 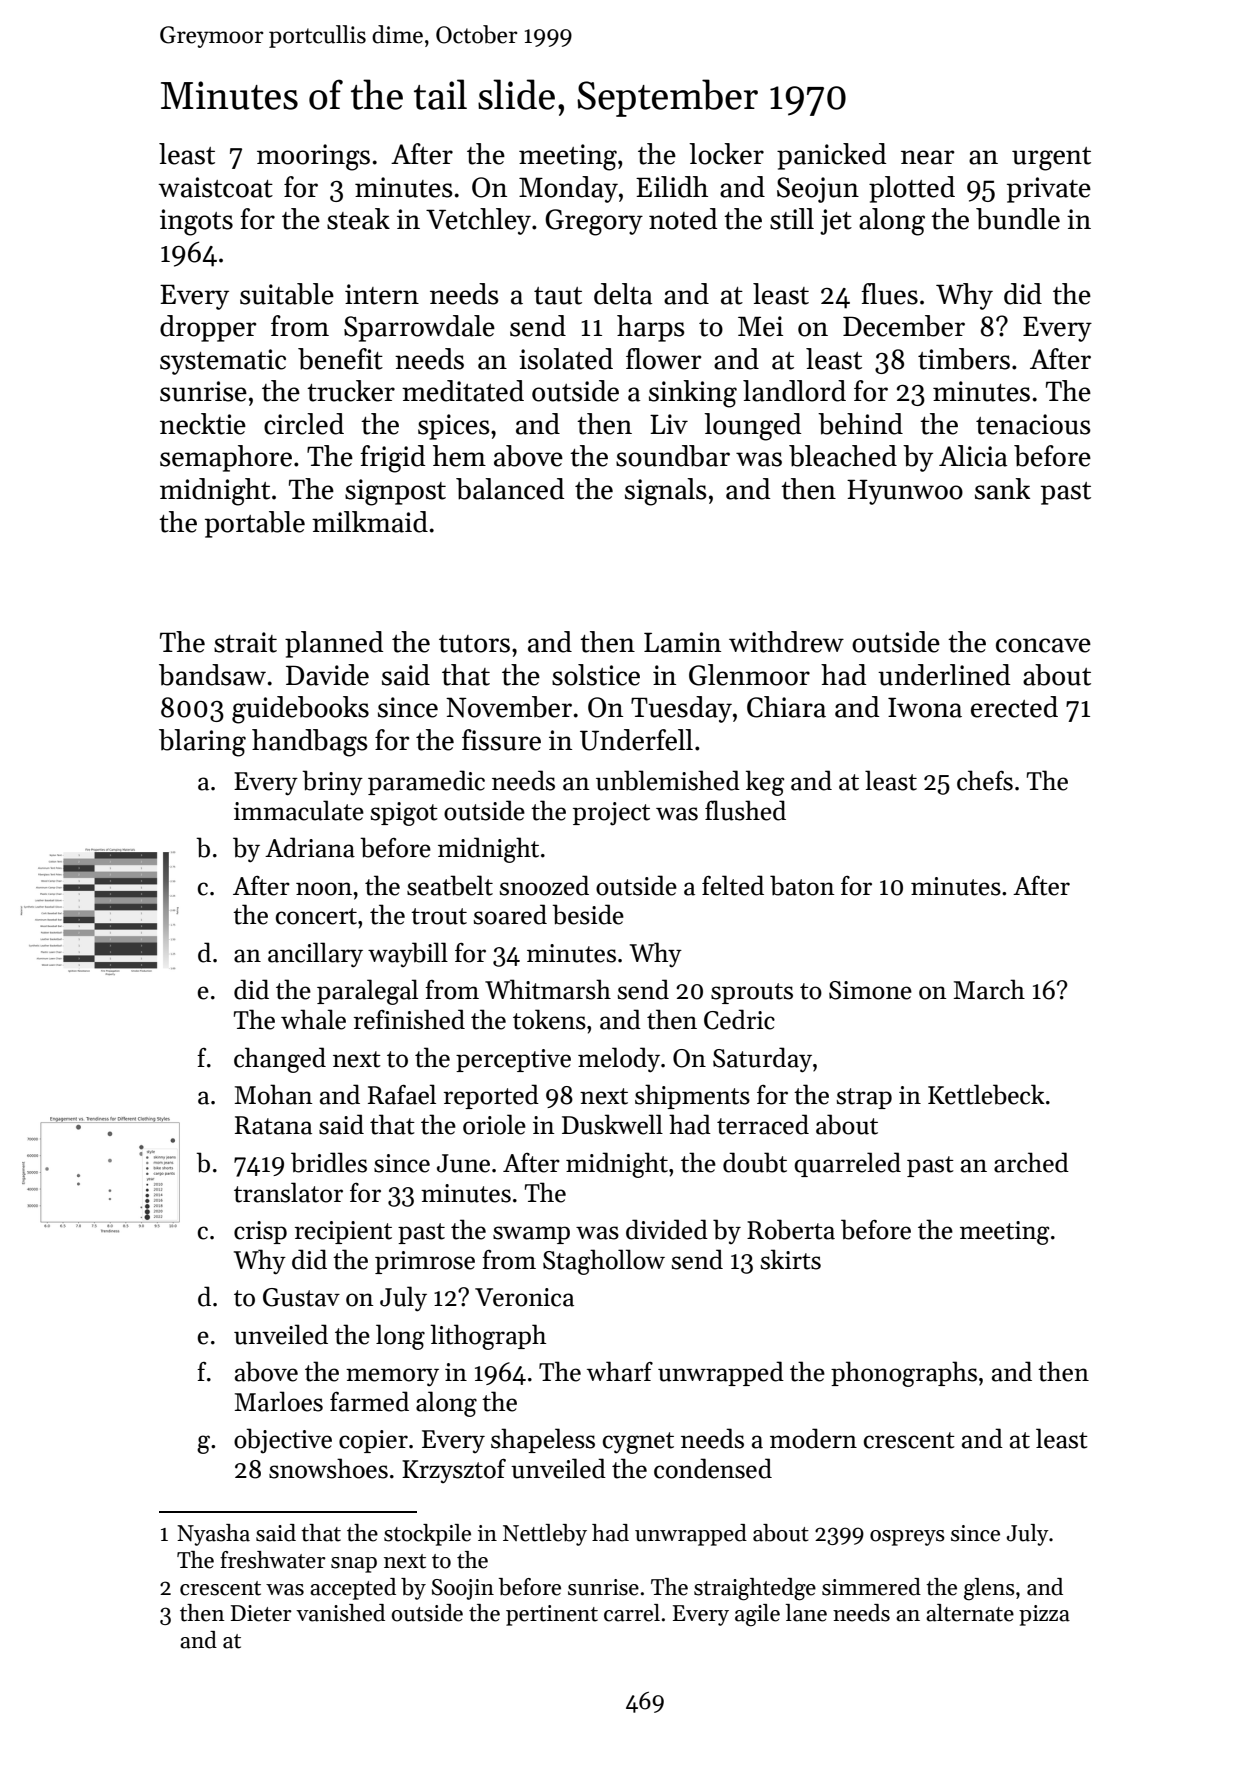 What do you see at coordinates (765, 783) in the screenshot?
I see `keg` at bounding box center [765, 783].
